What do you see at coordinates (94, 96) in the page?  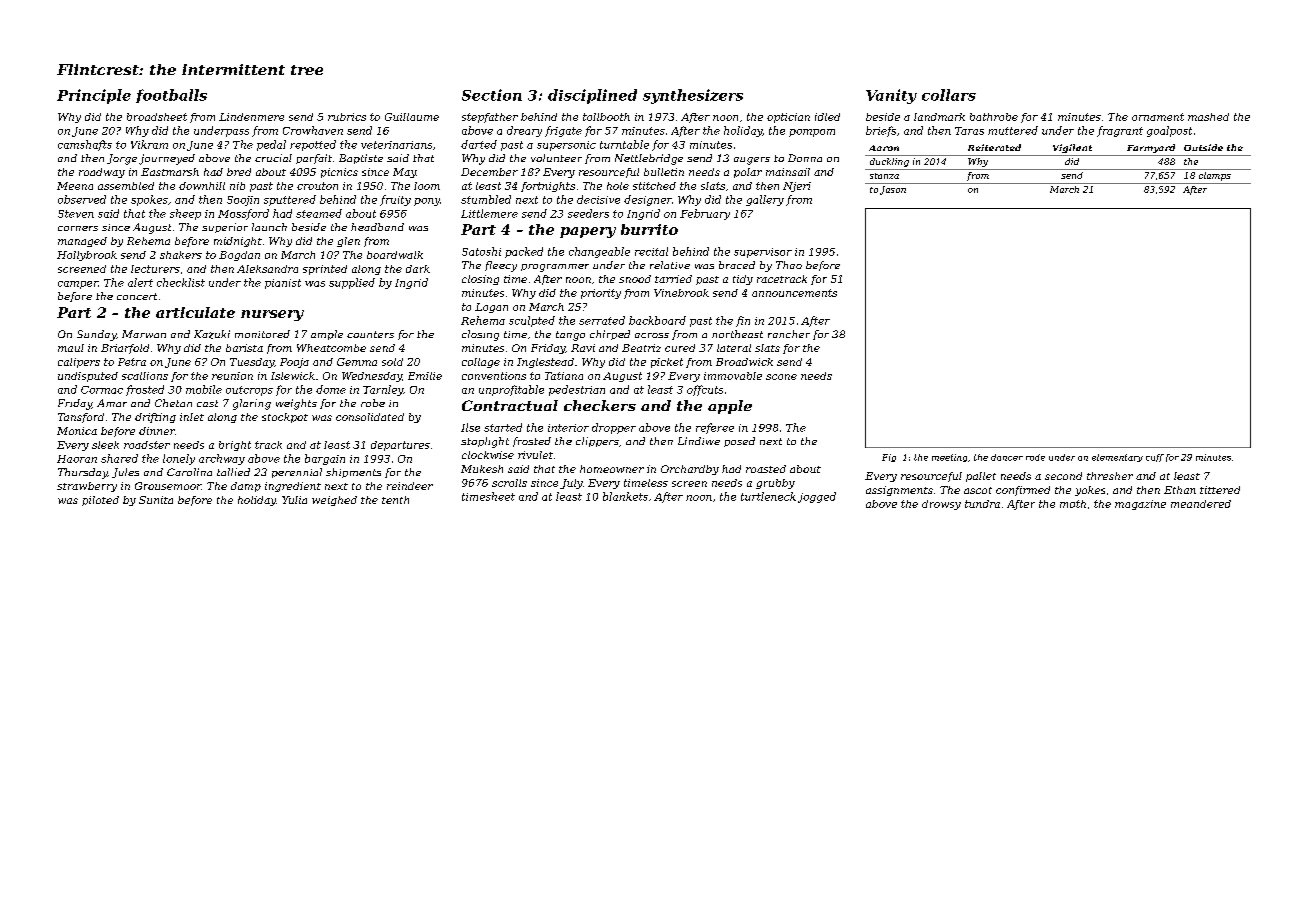 I see `Principle` at bounding box center [94, 96].
